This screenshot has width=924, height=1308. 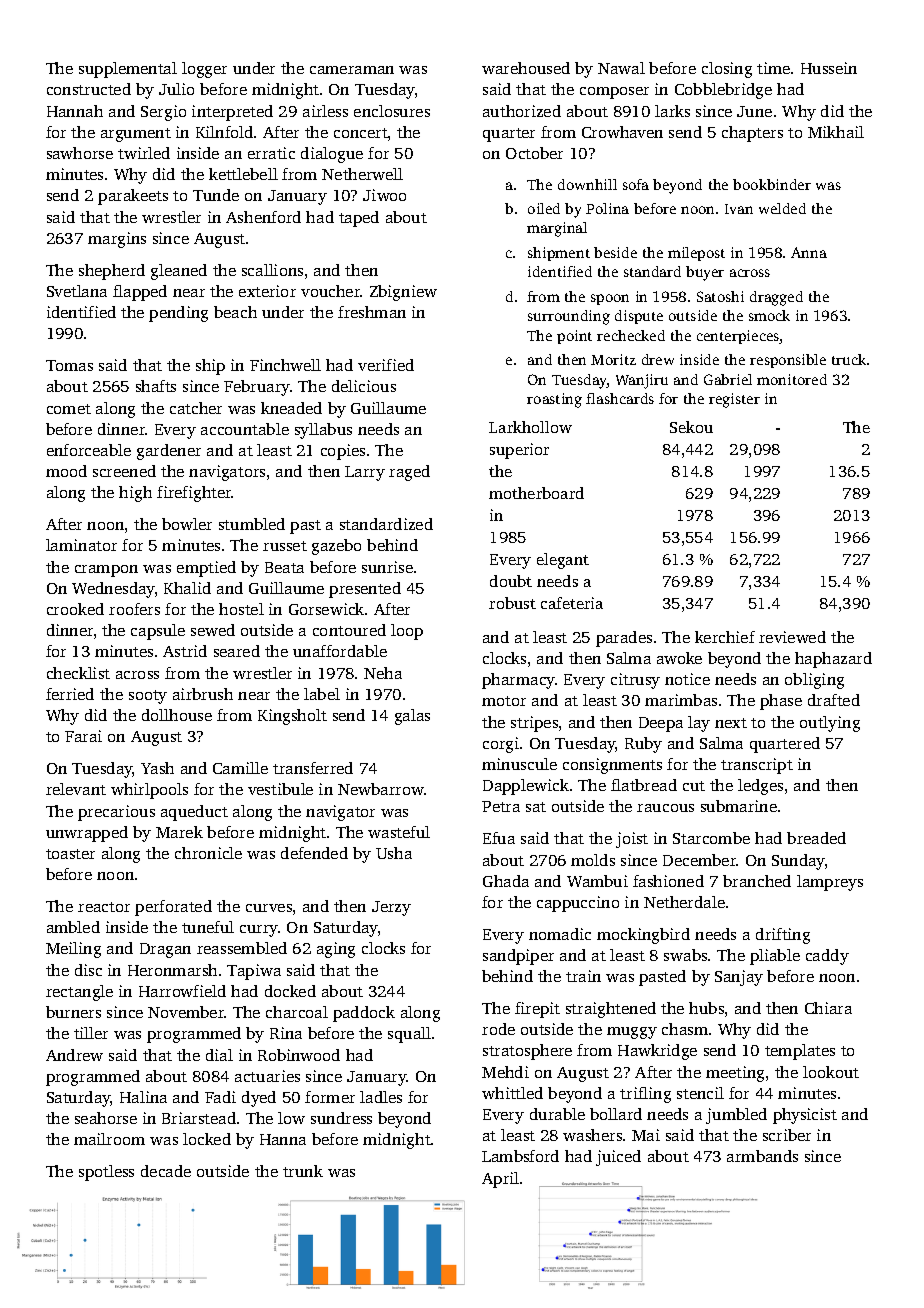 I want to click on sofa, so click(x=636, y=184).
